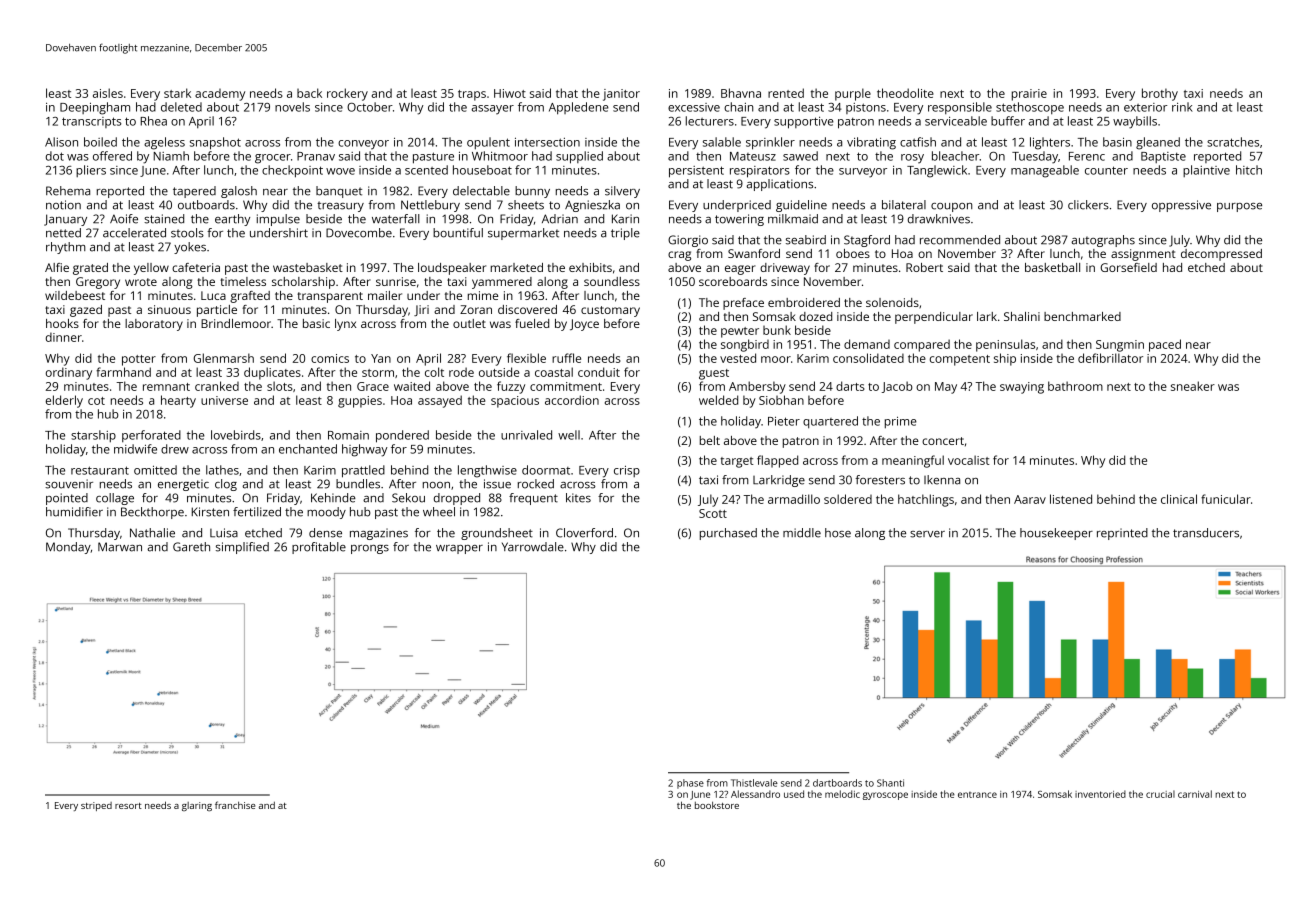  What do you see at coordinates (347, 94) in the screenshot?
I see `rockery` at bounding box center [347, 94].
